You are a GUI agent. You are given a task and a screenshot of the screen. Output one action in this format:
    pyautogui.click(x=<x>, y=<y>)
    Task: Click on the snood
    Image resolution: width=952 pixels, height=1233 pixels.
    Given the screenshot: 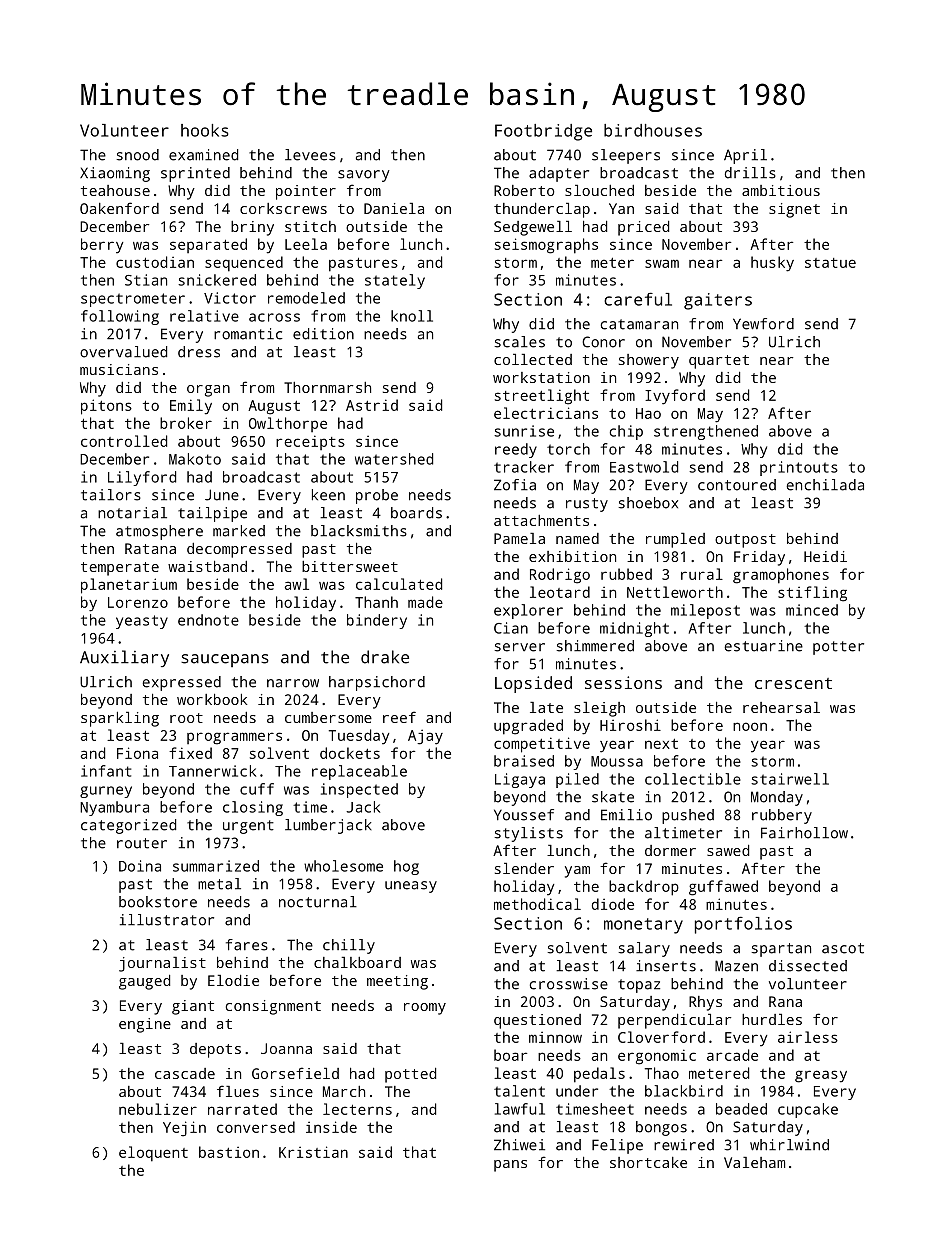 What is the action you would take?
    pyautogui.click(x=137, y=155)
